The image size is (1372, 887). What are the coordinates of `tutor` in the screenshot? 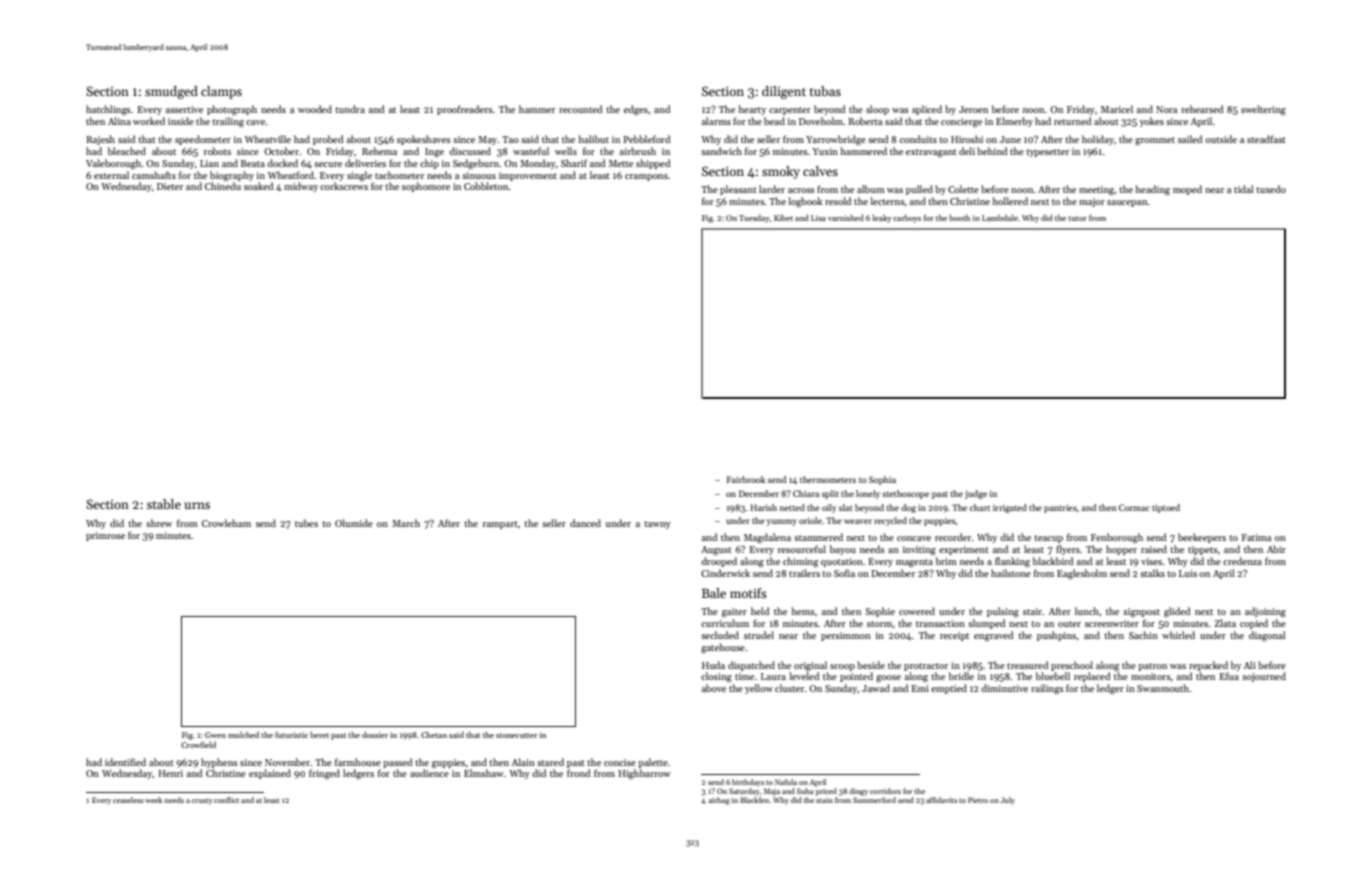 It's located at (1077, 218).
